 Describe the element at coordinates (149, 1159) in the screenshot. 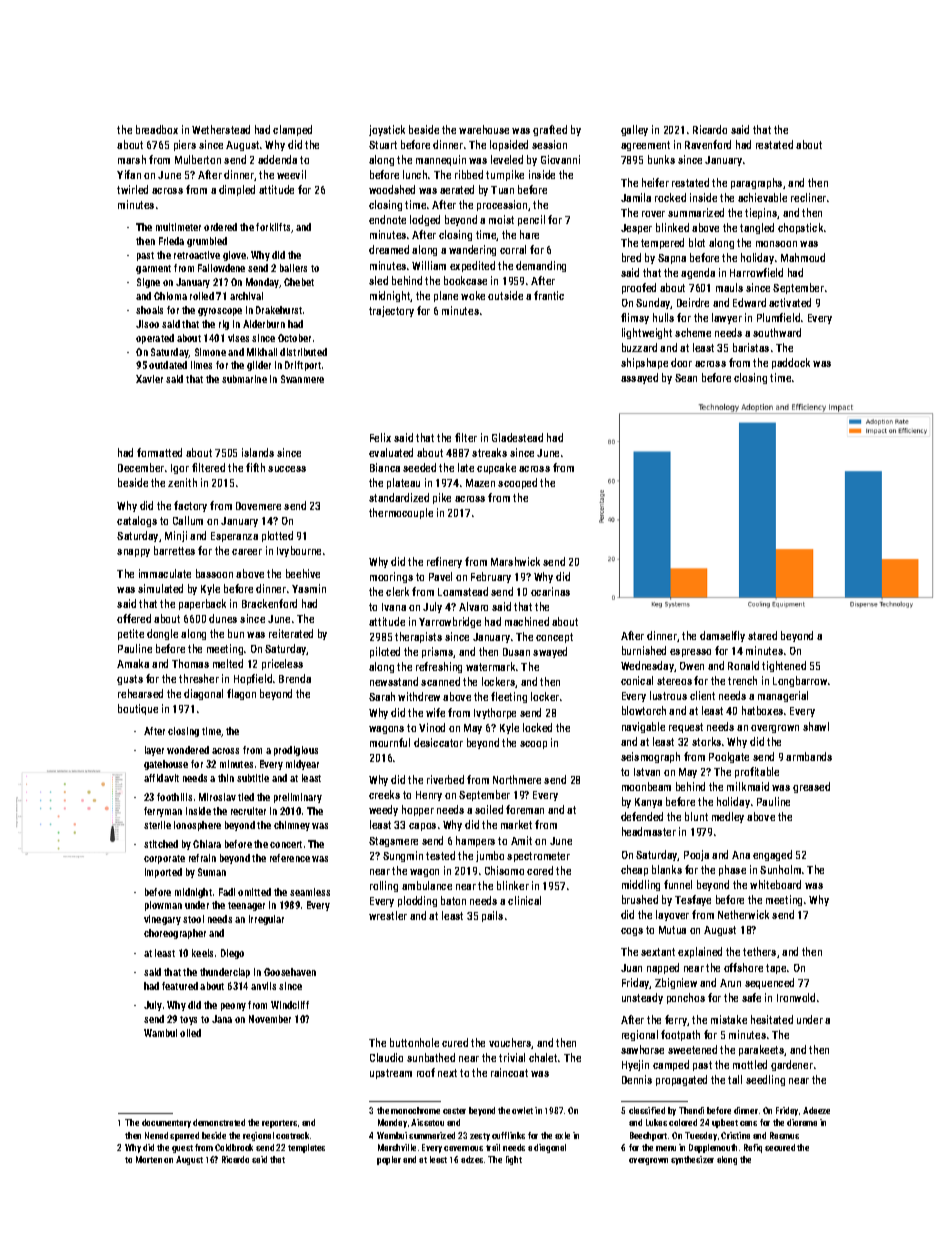

I see `Morten` at that location.
